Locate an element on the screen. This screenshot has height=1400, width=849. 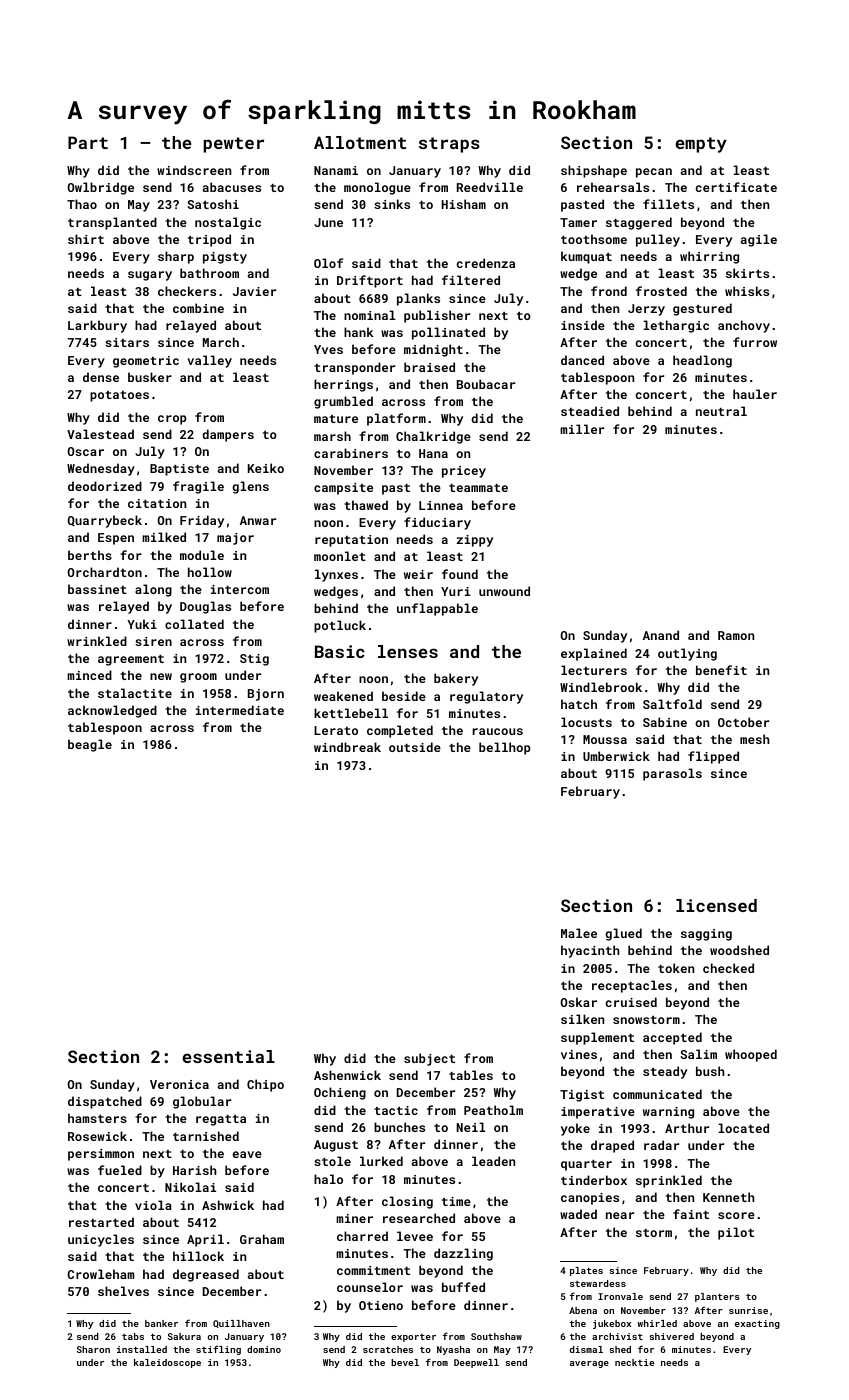
beagle is located at coordinates (90, 745).
